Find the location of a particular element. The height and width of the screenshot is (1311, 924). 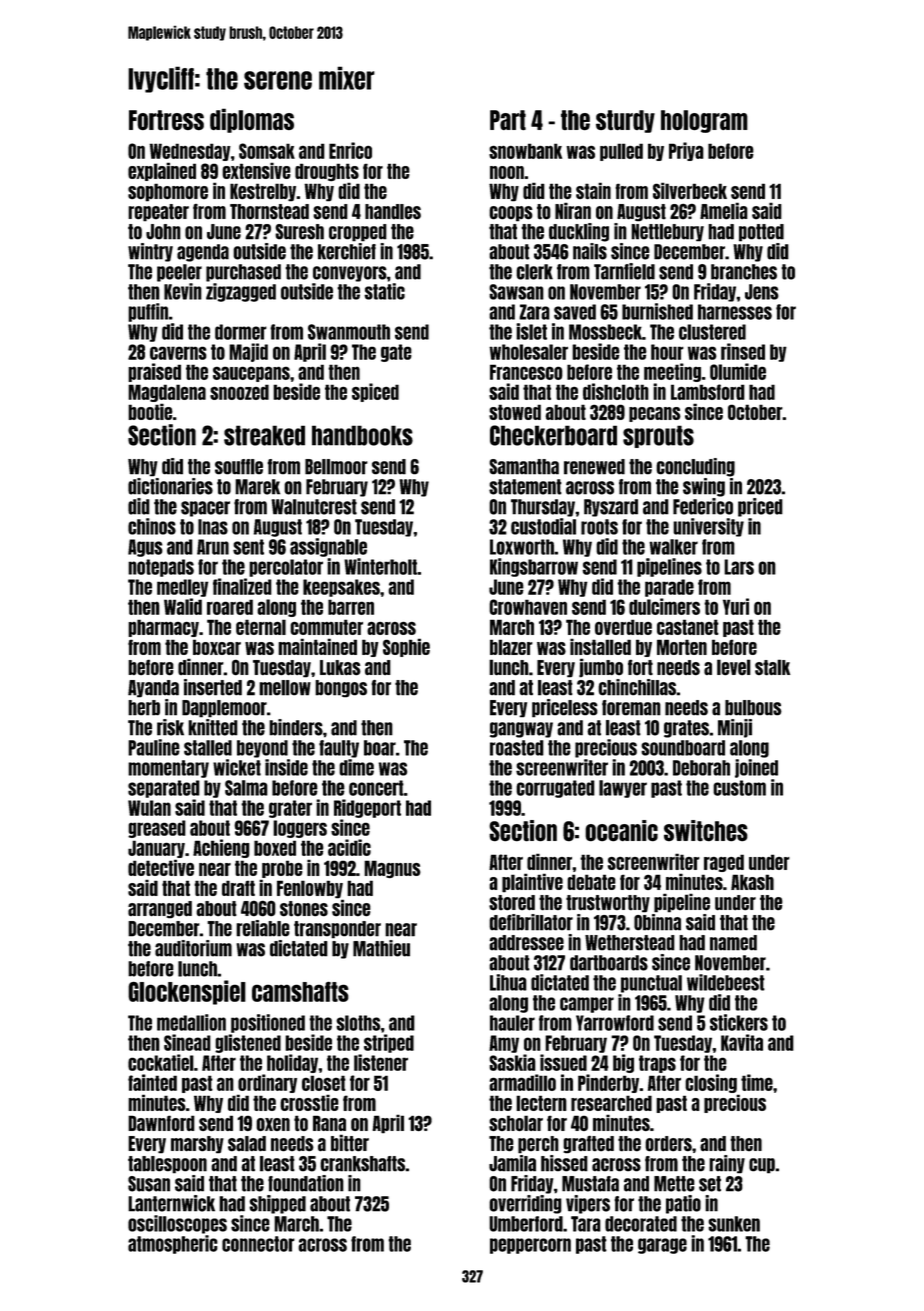

Silverbeck is located at coordinates (690, 191).
